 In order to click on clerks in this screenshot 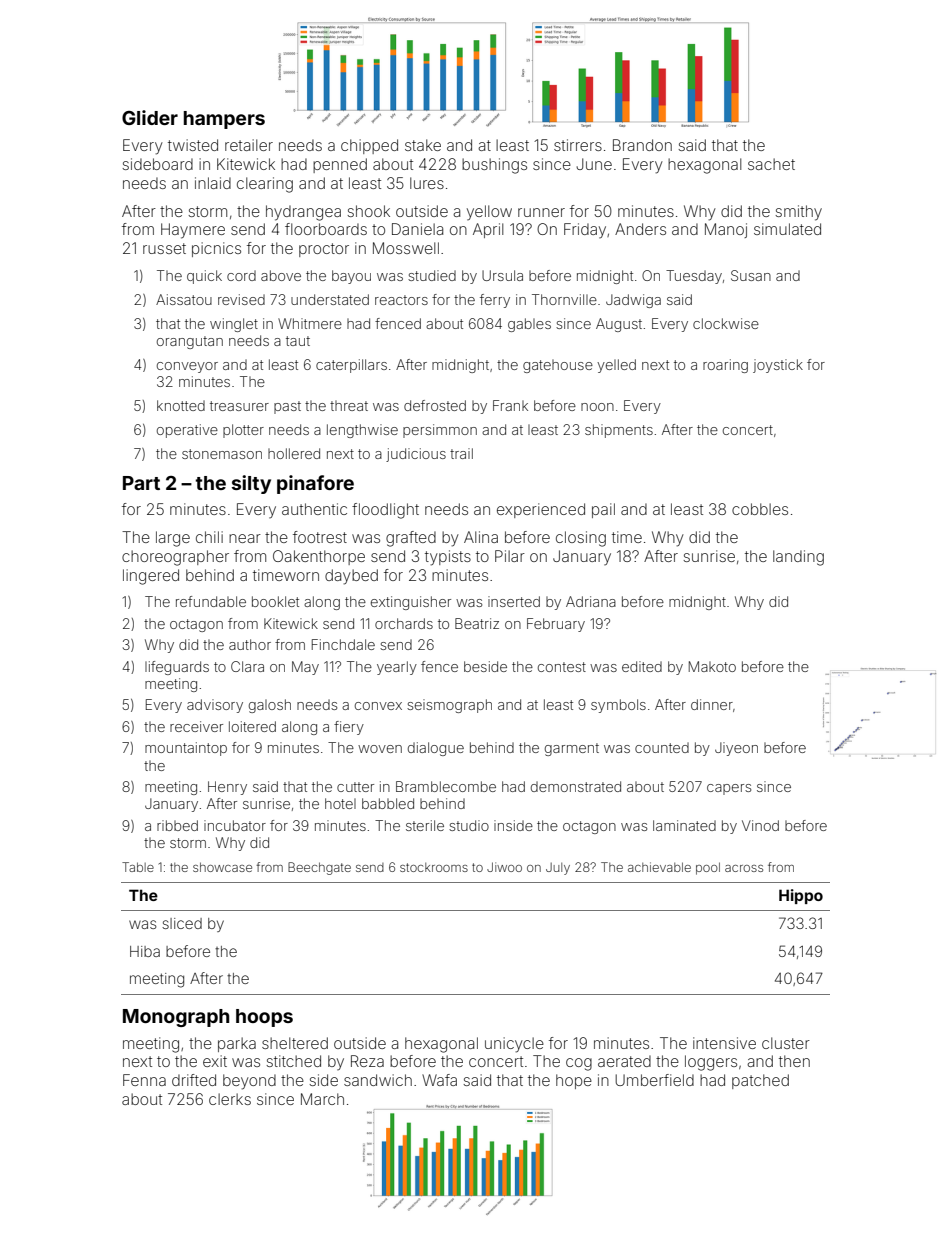, I will do `click(230, 1099)`.
